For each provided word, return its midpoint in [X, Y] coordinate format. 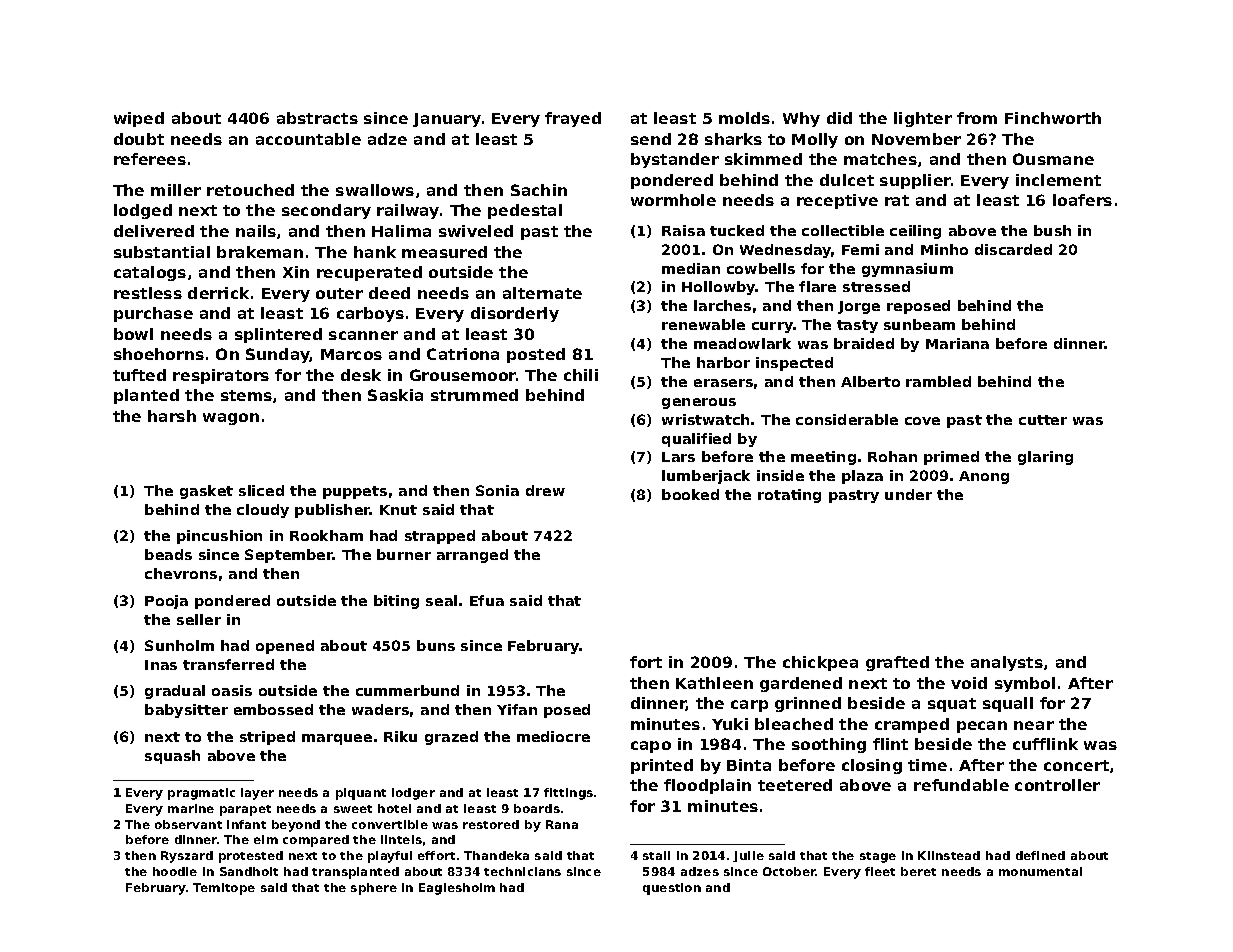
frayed [573, 119]
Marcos [351, 354]
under [908, 494]
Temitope [224, 889]
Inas [161, 665]
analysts [1007, 663]
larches [722, 305]
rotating [789, 496]
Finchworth [1053, 118]
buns [436, 645]
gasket [206, 492]
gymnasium [907, 270]
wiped [139, 119]
